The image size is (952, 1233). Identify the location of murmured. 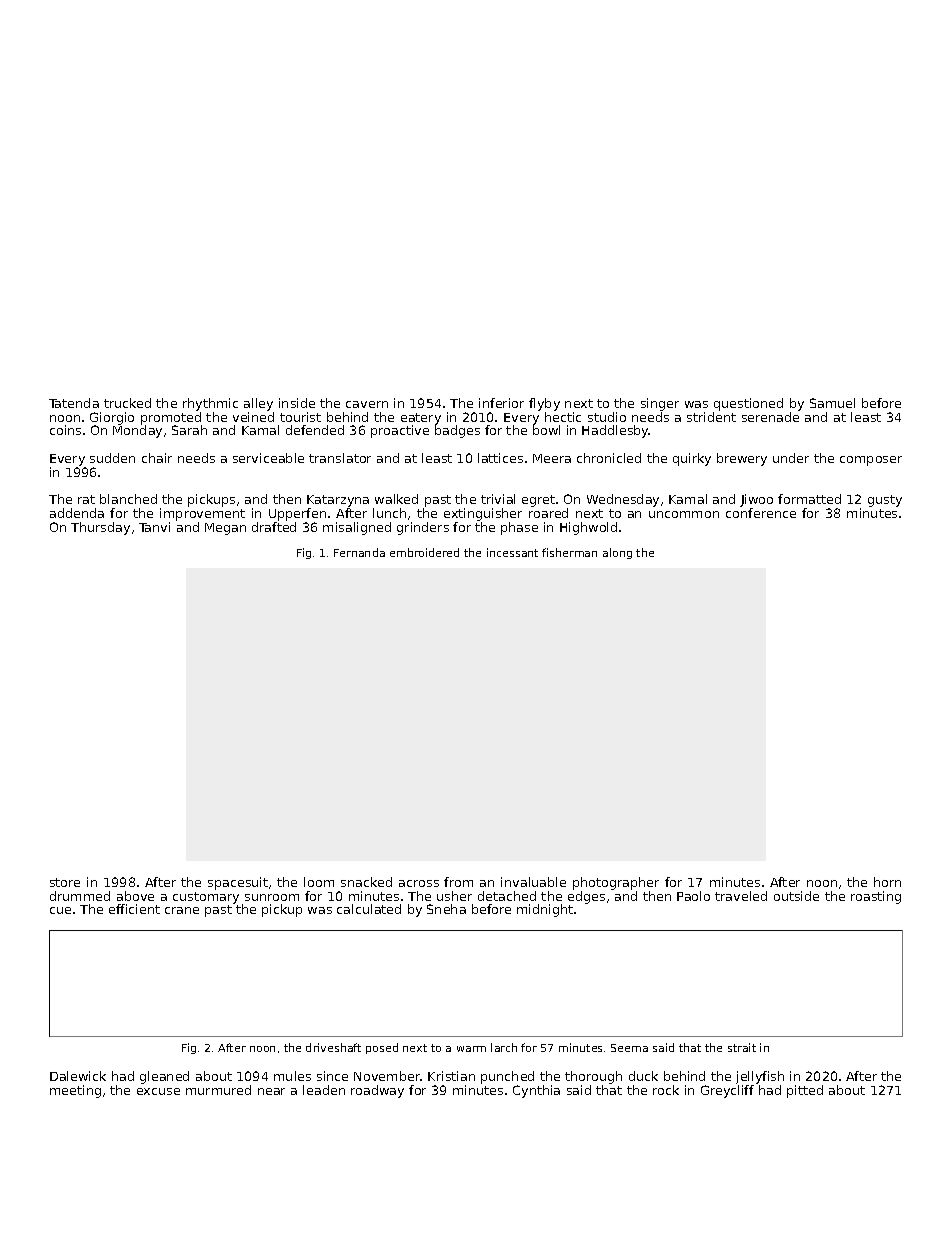
(218, 1090).
